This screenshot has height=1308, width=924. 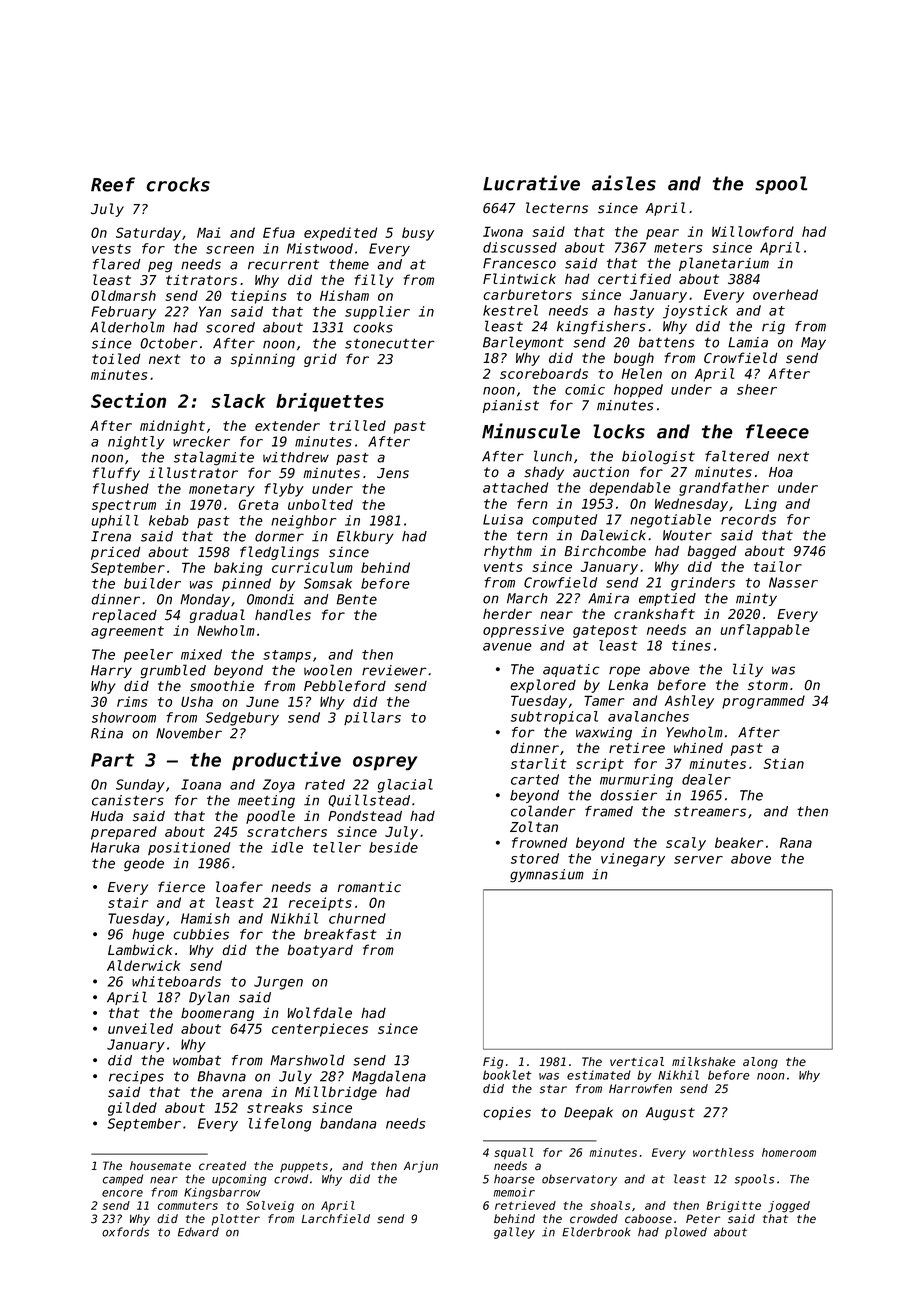 I want to click on colander, so click(x=543, y=811).
